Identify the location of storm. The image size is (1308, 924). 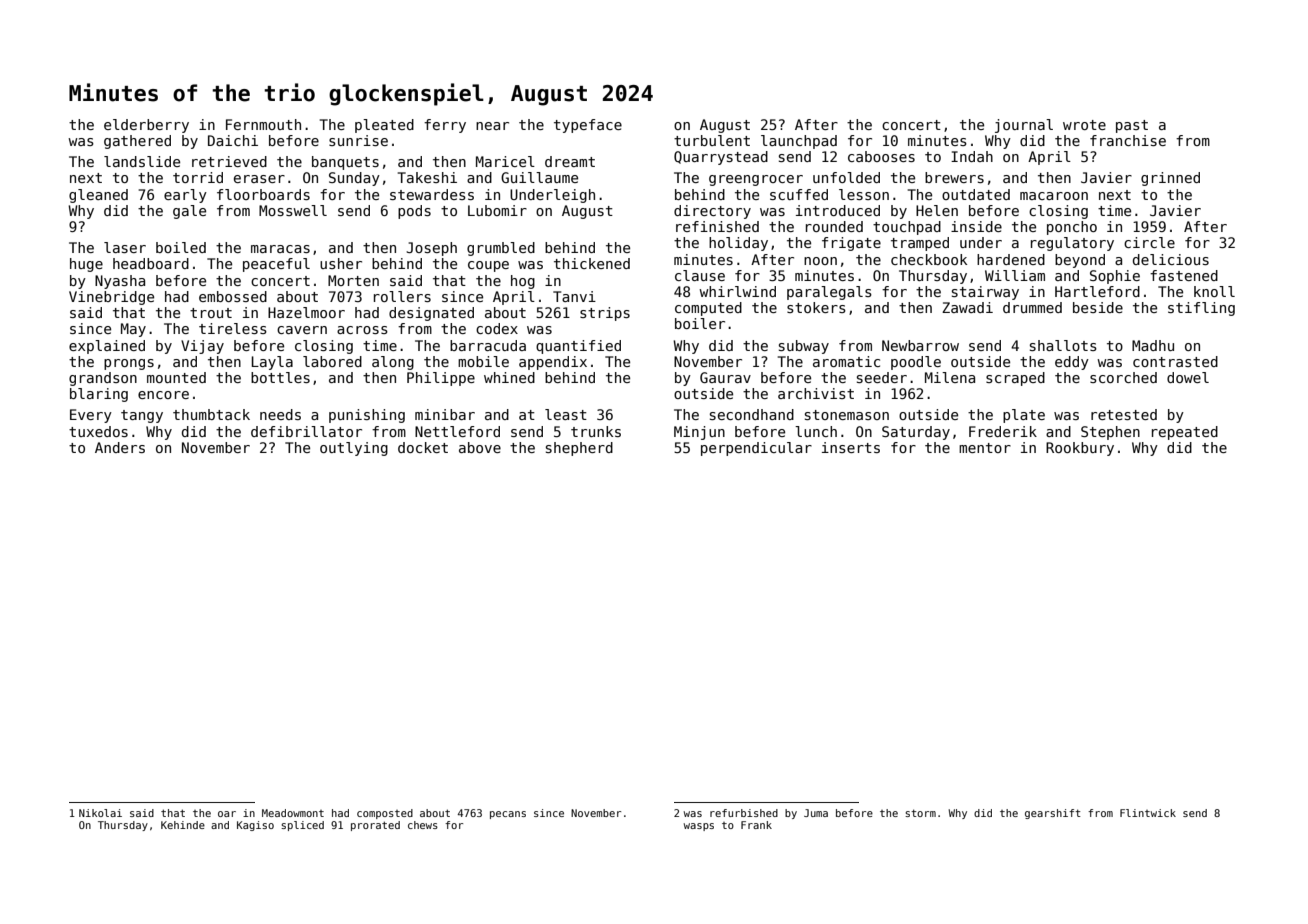
(920, 813).
